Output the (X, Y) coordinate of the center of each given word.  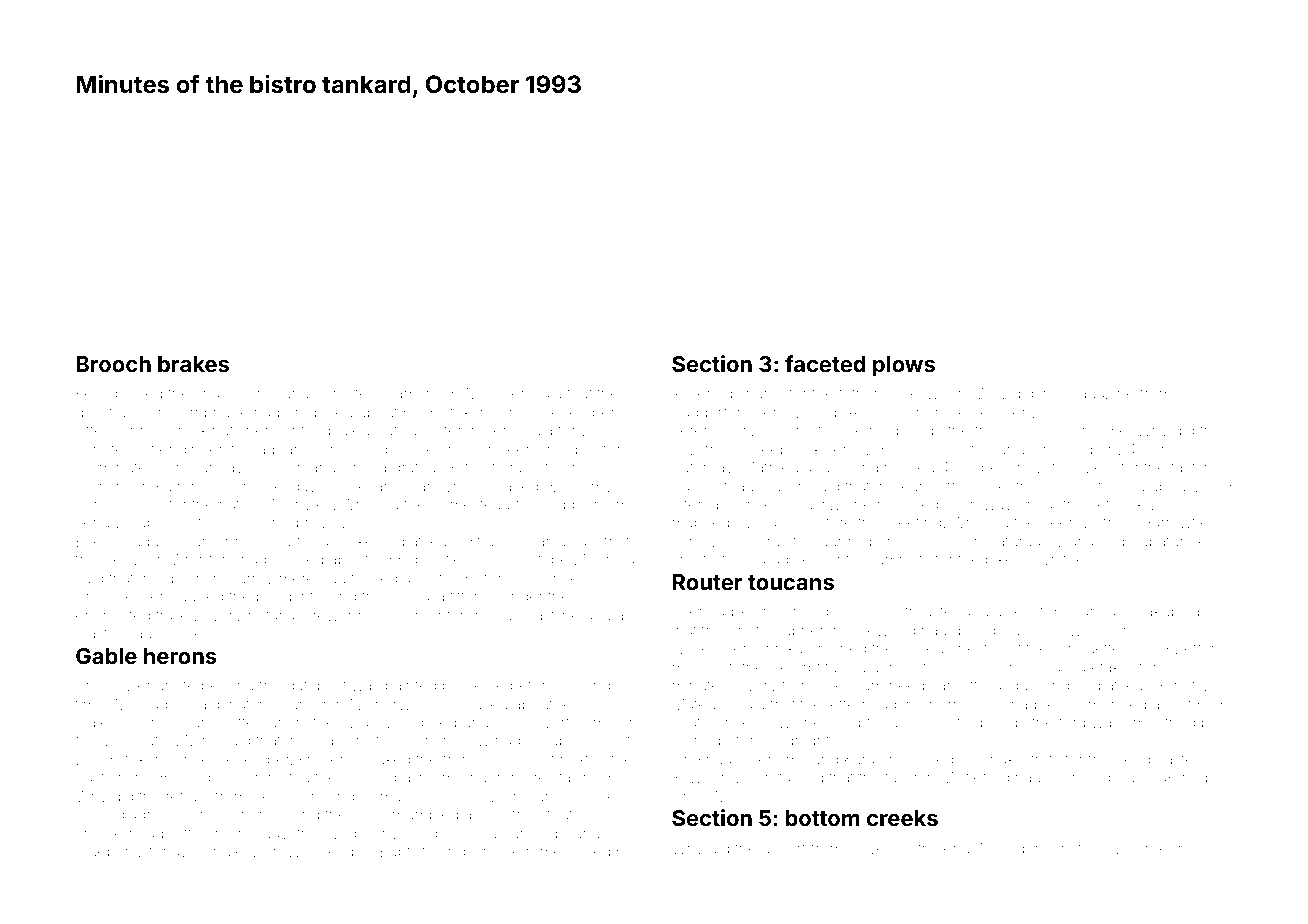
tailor (902, 777)
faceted (825, 363)
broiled (139, 393)
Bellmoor (284, 796)
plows (904, 366)
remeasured (568, 851)
